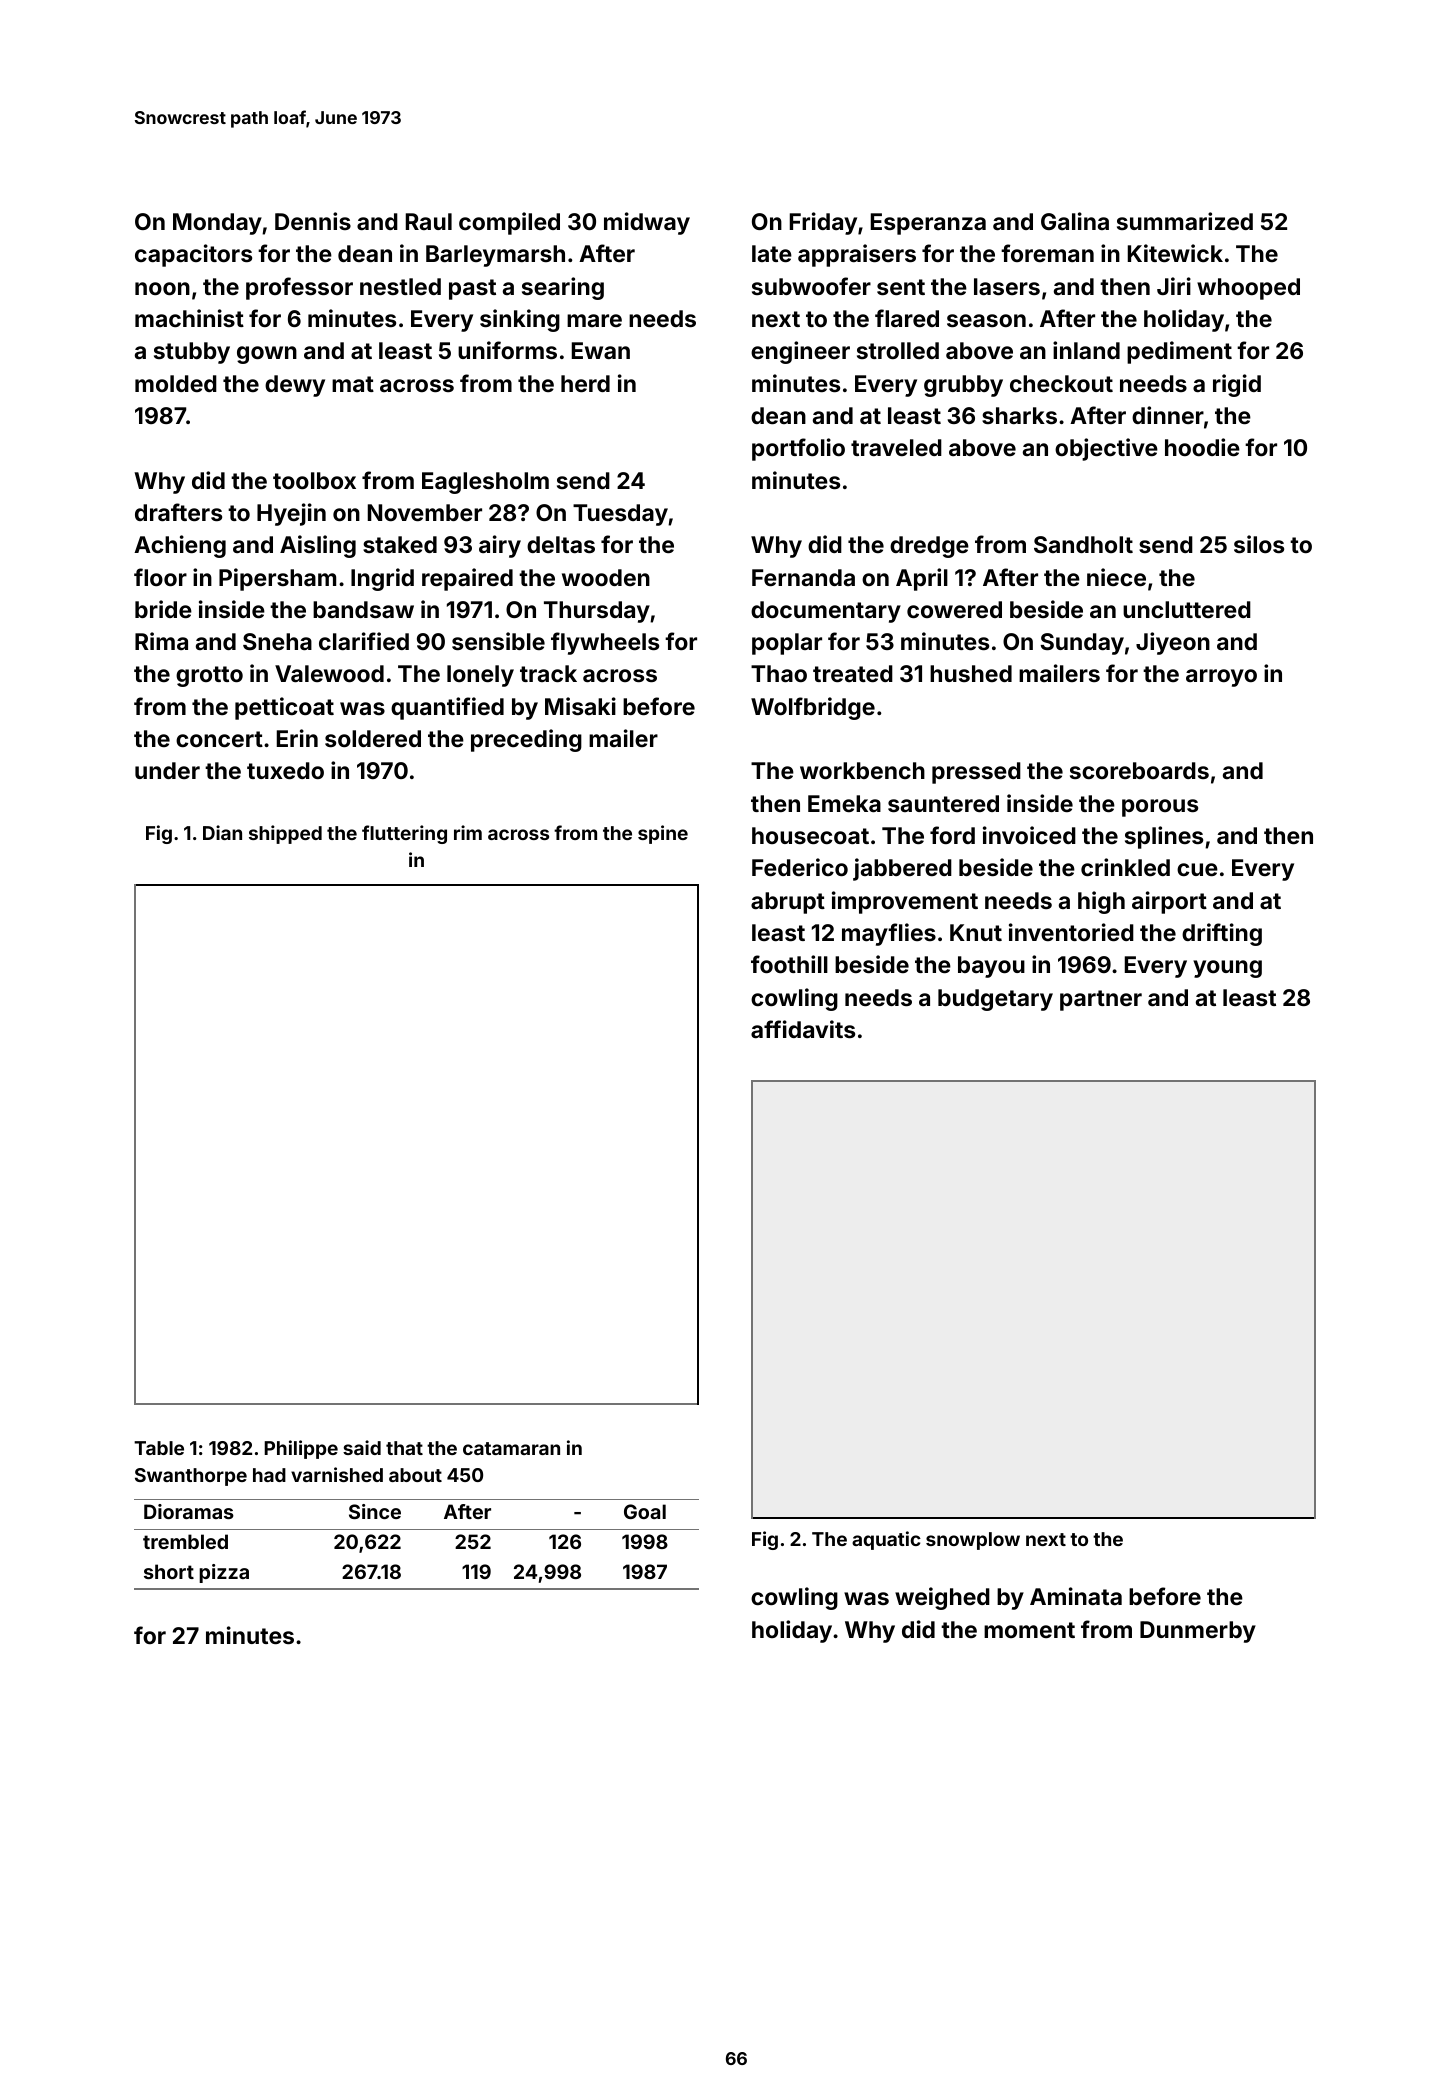 This screenshot has height=2100, width=1450. I want to click on catamaran, so click(511, 1448).
